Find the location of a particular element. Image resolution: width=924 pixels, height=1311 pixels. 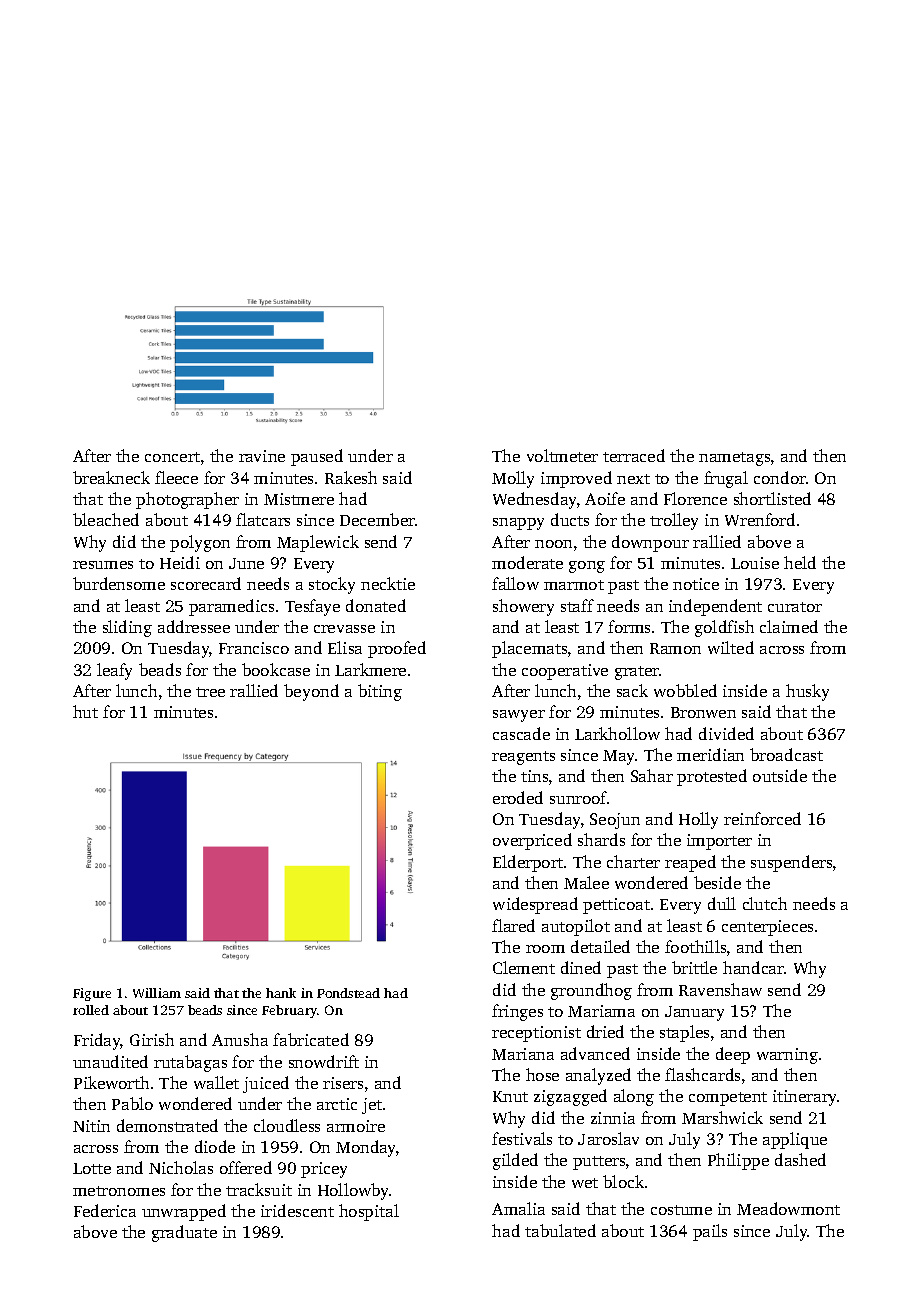

cloudless is located at coordinates (287, 1125).
